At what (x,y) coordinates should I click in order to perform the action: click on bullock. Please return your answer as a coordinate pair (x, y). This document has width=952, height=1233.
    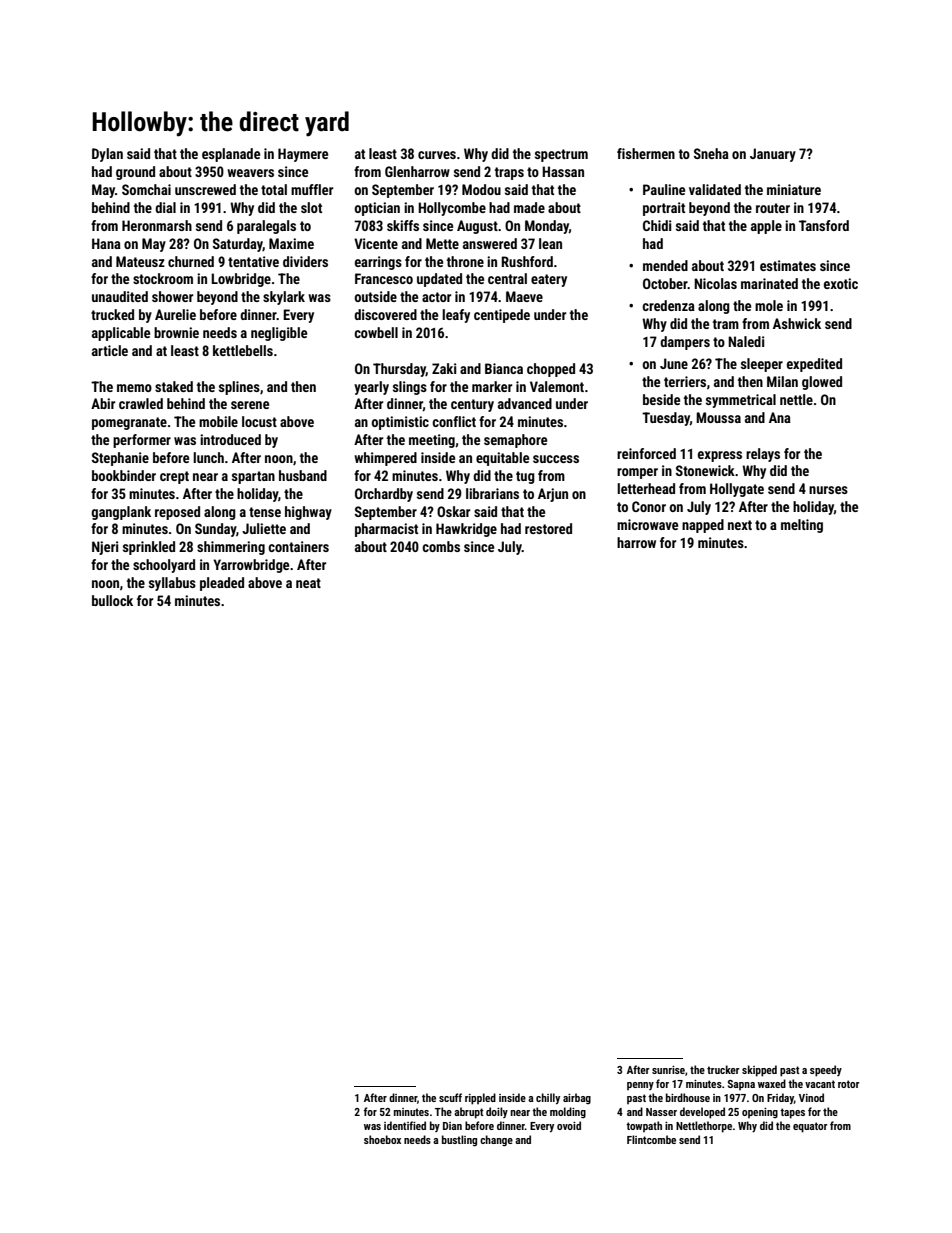
    Looking at the image, I should click on (112, 600).
